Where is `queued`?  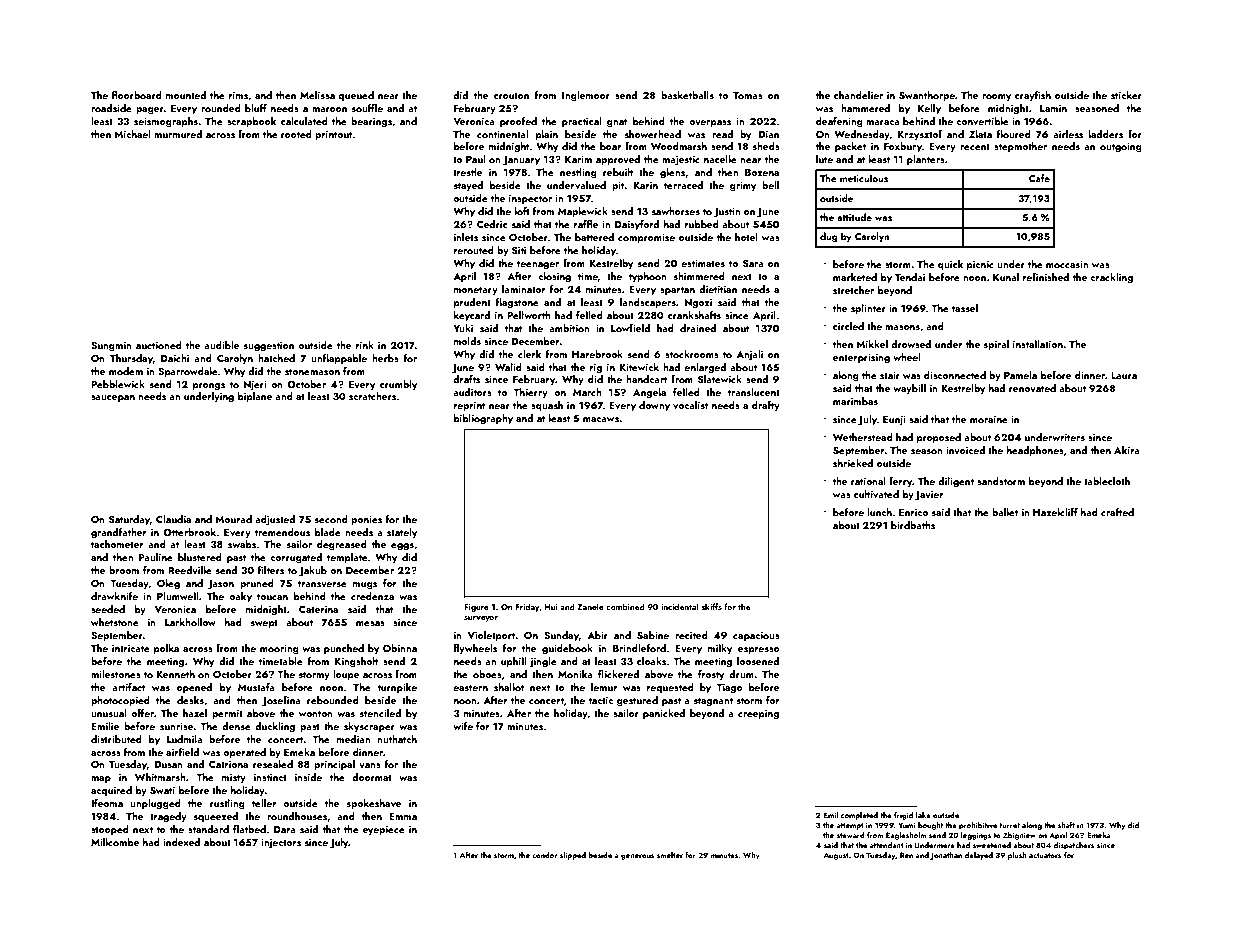 queued is located at coordinates (356, 96).
